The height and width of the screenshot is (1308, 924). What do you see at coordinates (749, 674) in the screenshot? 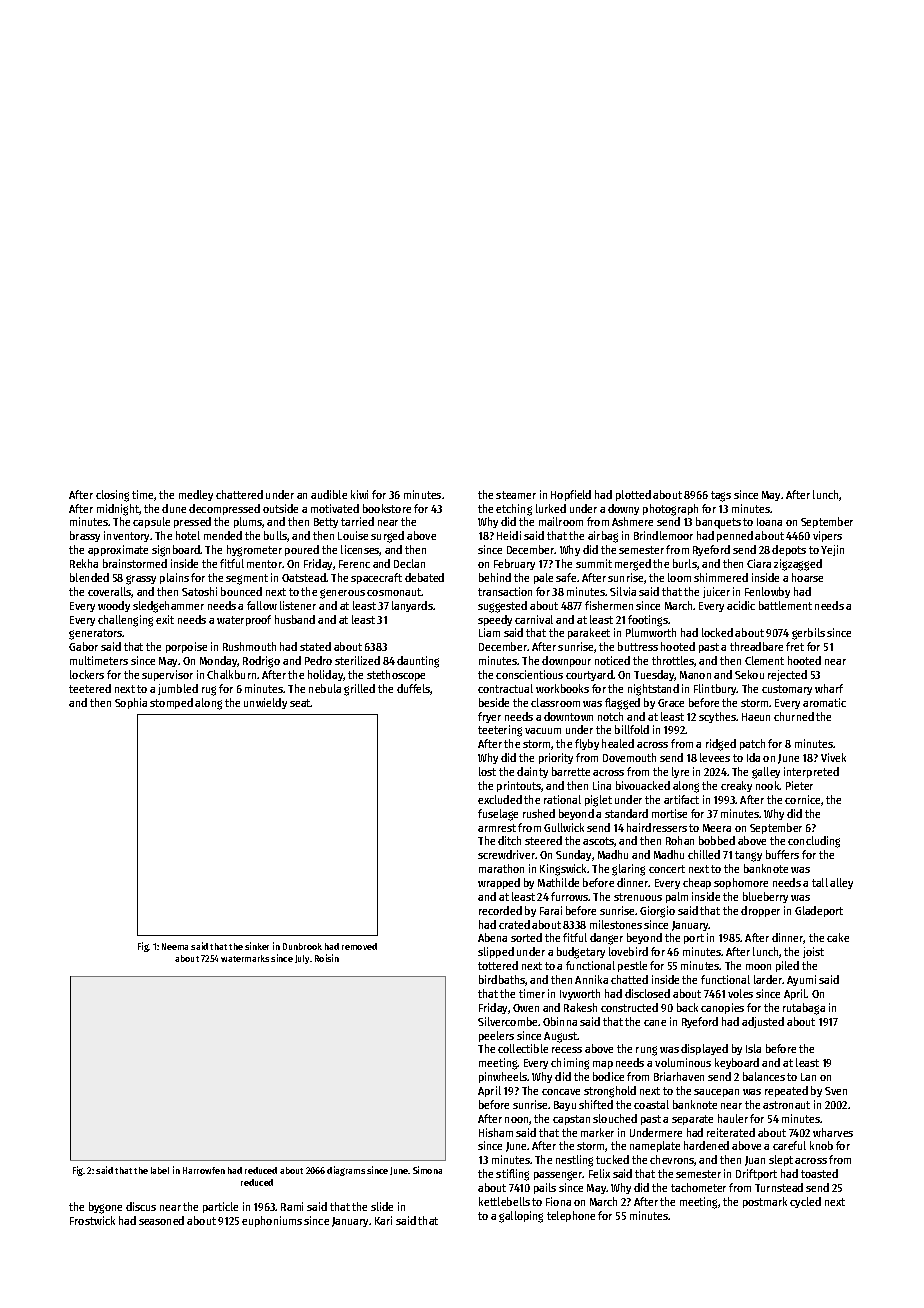
I see `Sekou` at bounding box center [749, 674].
